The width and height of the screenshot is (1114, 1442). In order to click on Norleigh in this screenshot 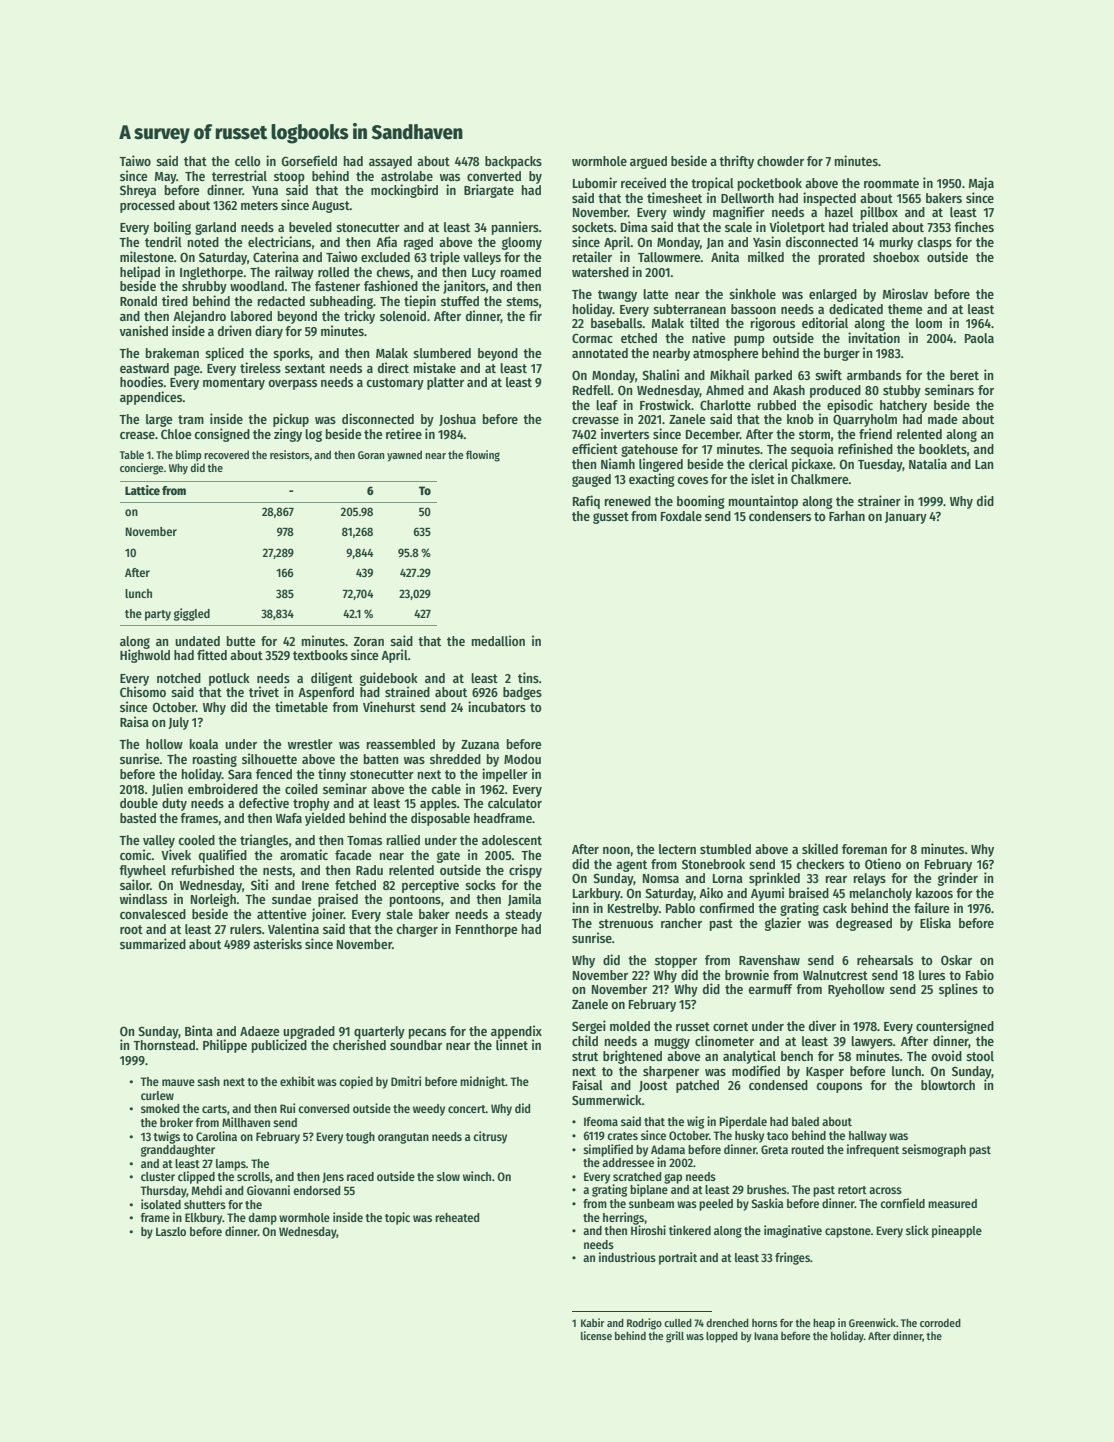, I will do `click(213, 900)`.
